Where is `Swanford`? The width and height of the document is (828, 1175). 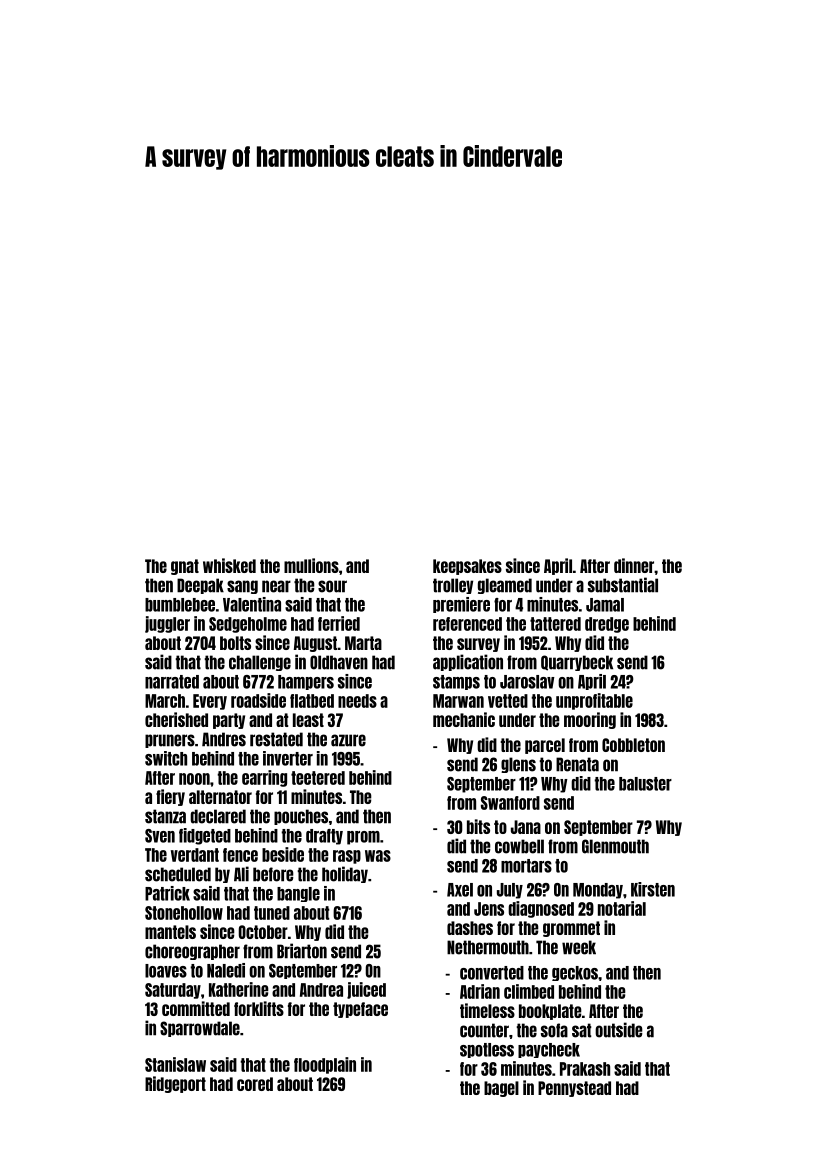
Swanford is located at coordinates (510, 803).
